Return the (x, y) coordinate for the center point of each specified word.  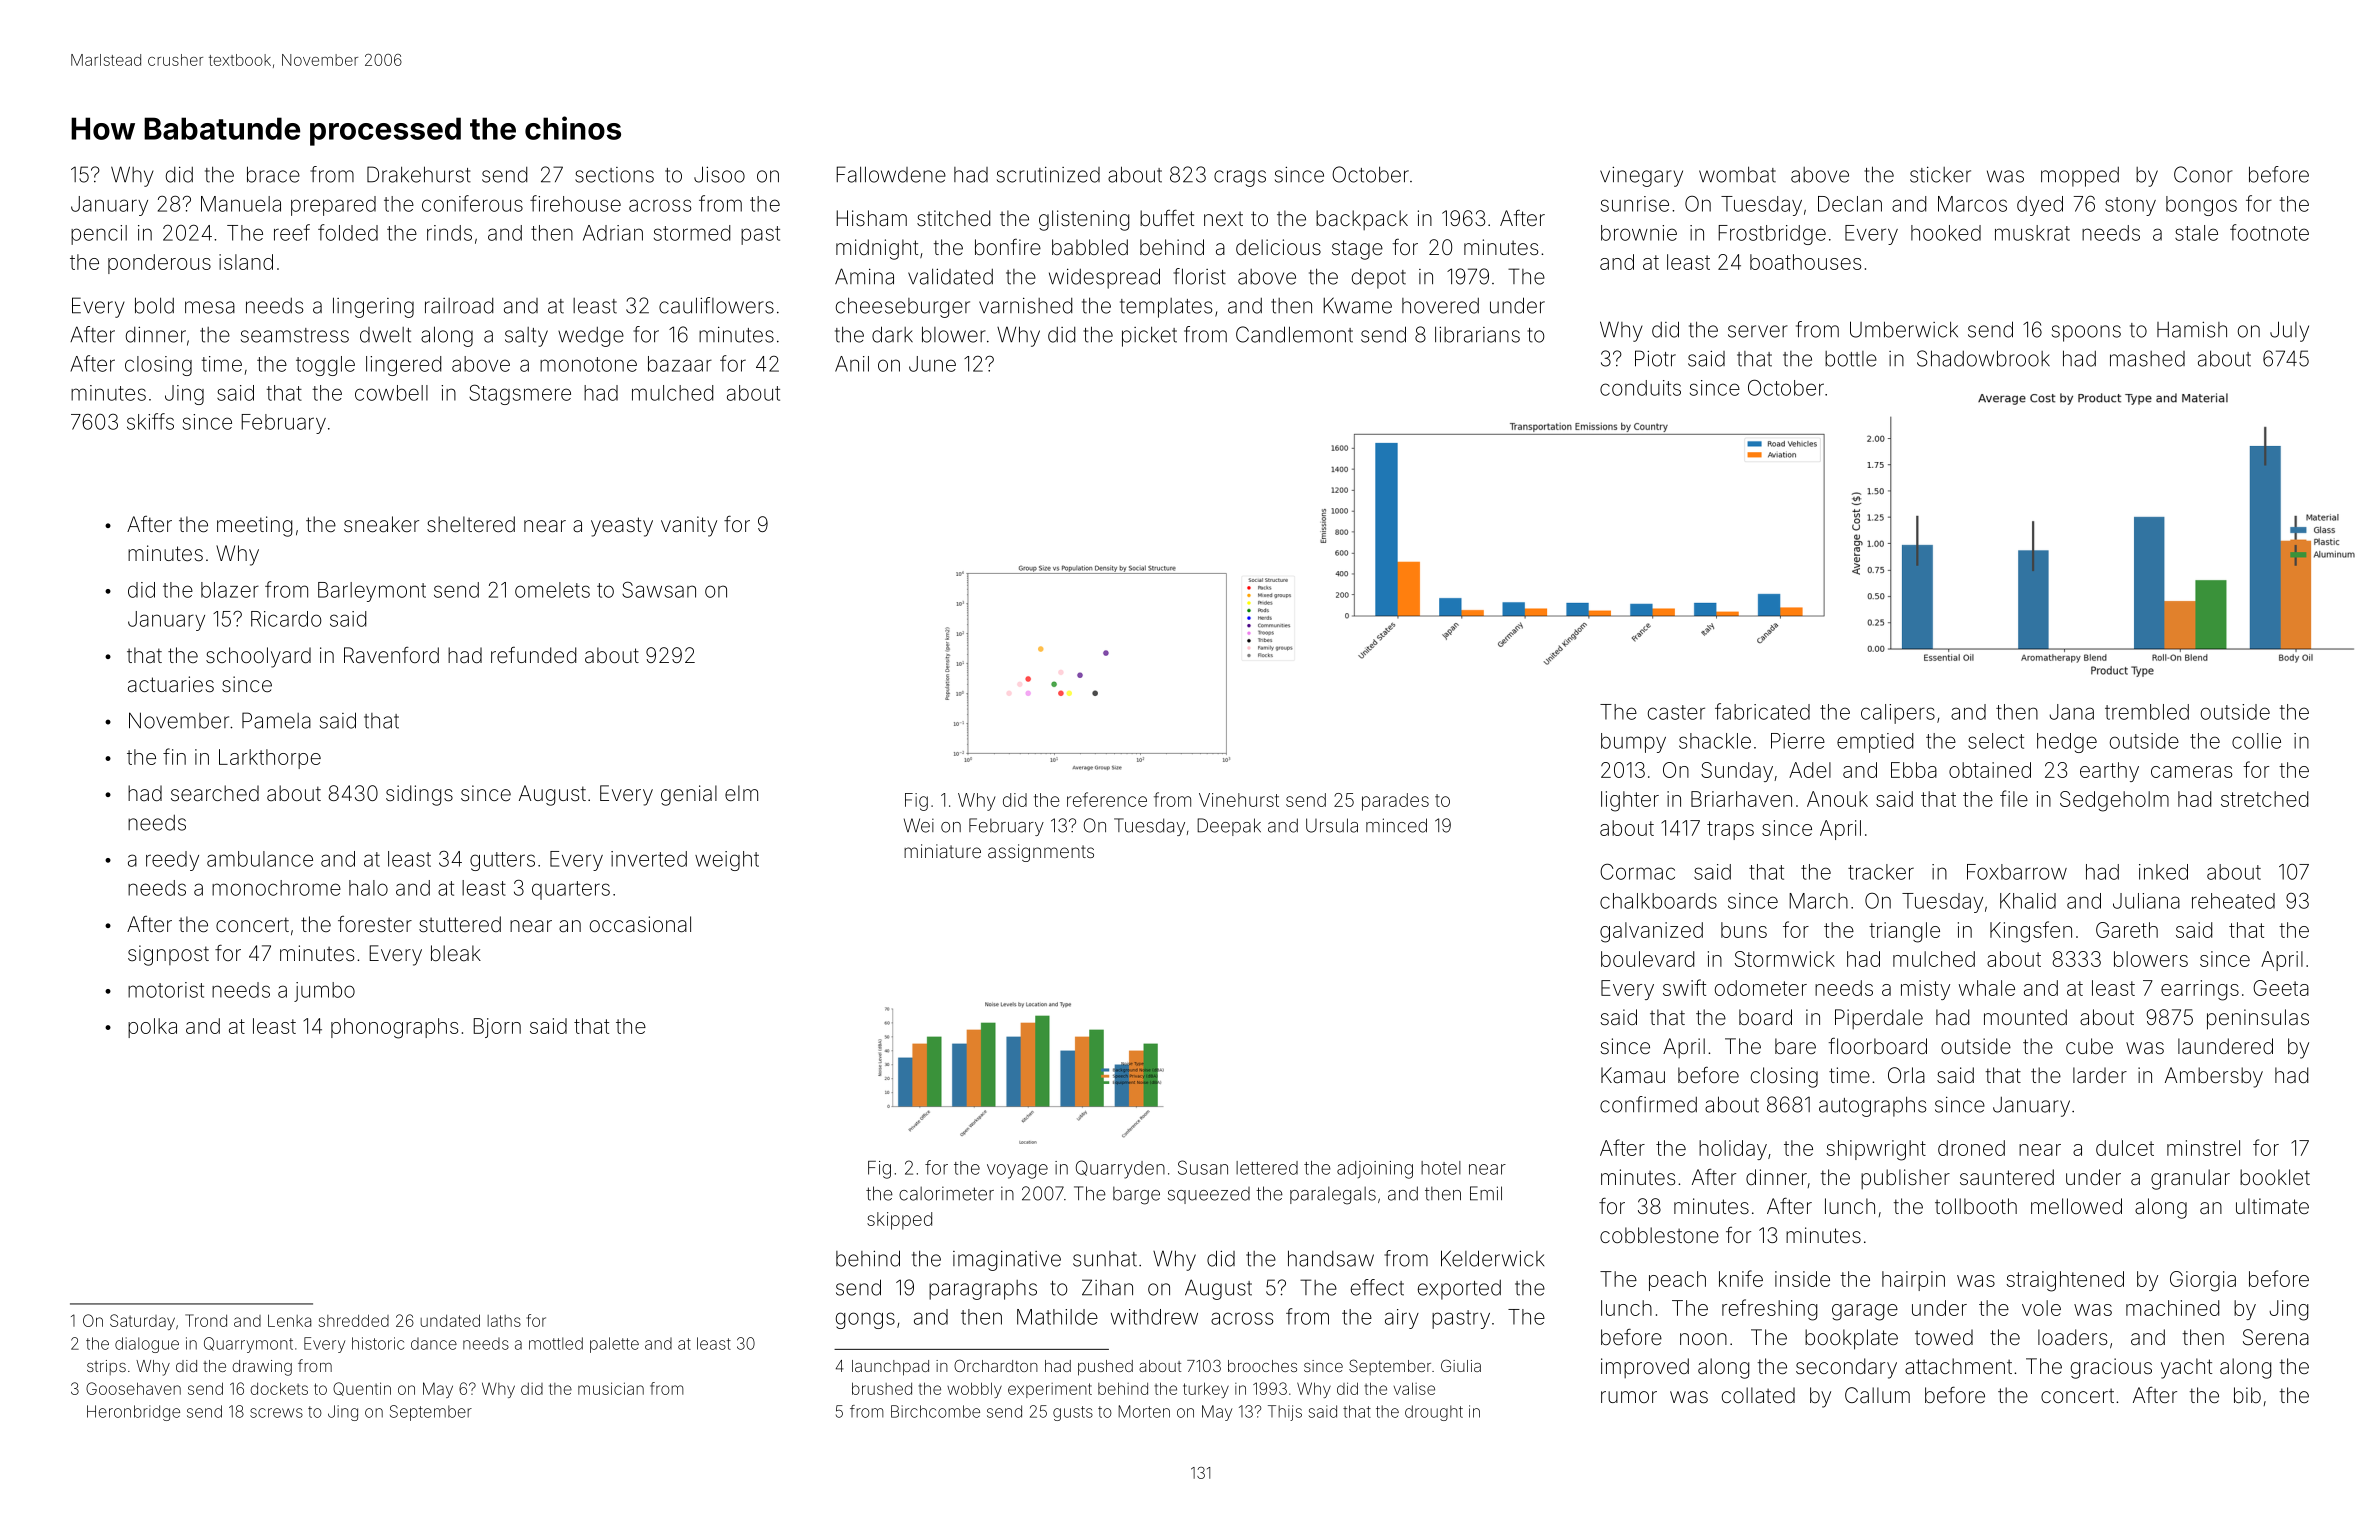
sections (614, 175)
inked (2163, 872)
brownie (1639, 233)
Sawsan (659, 589)
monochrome (276, 888)
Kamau (1633, 1075)
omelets (552, 590)
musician (611, 1388)
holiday (1733, 1150)
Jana (2071, 712)
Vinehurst (1239, 800)
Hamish (2192, 329)
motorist (166, 990)
